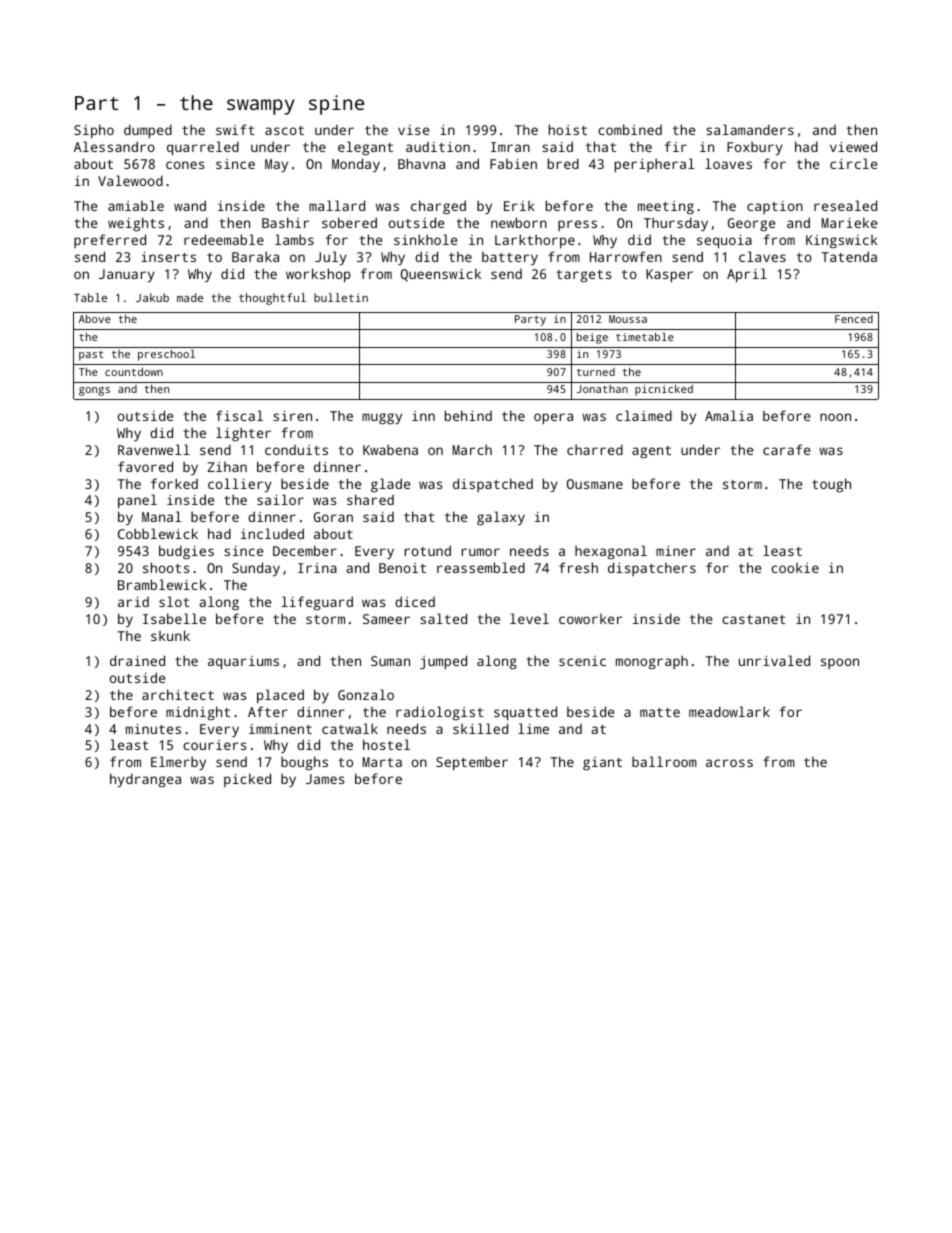 Image resolution: width=952 pixels, height=1233 pixels. I want to click on lifeguard, so click(317, 603).
